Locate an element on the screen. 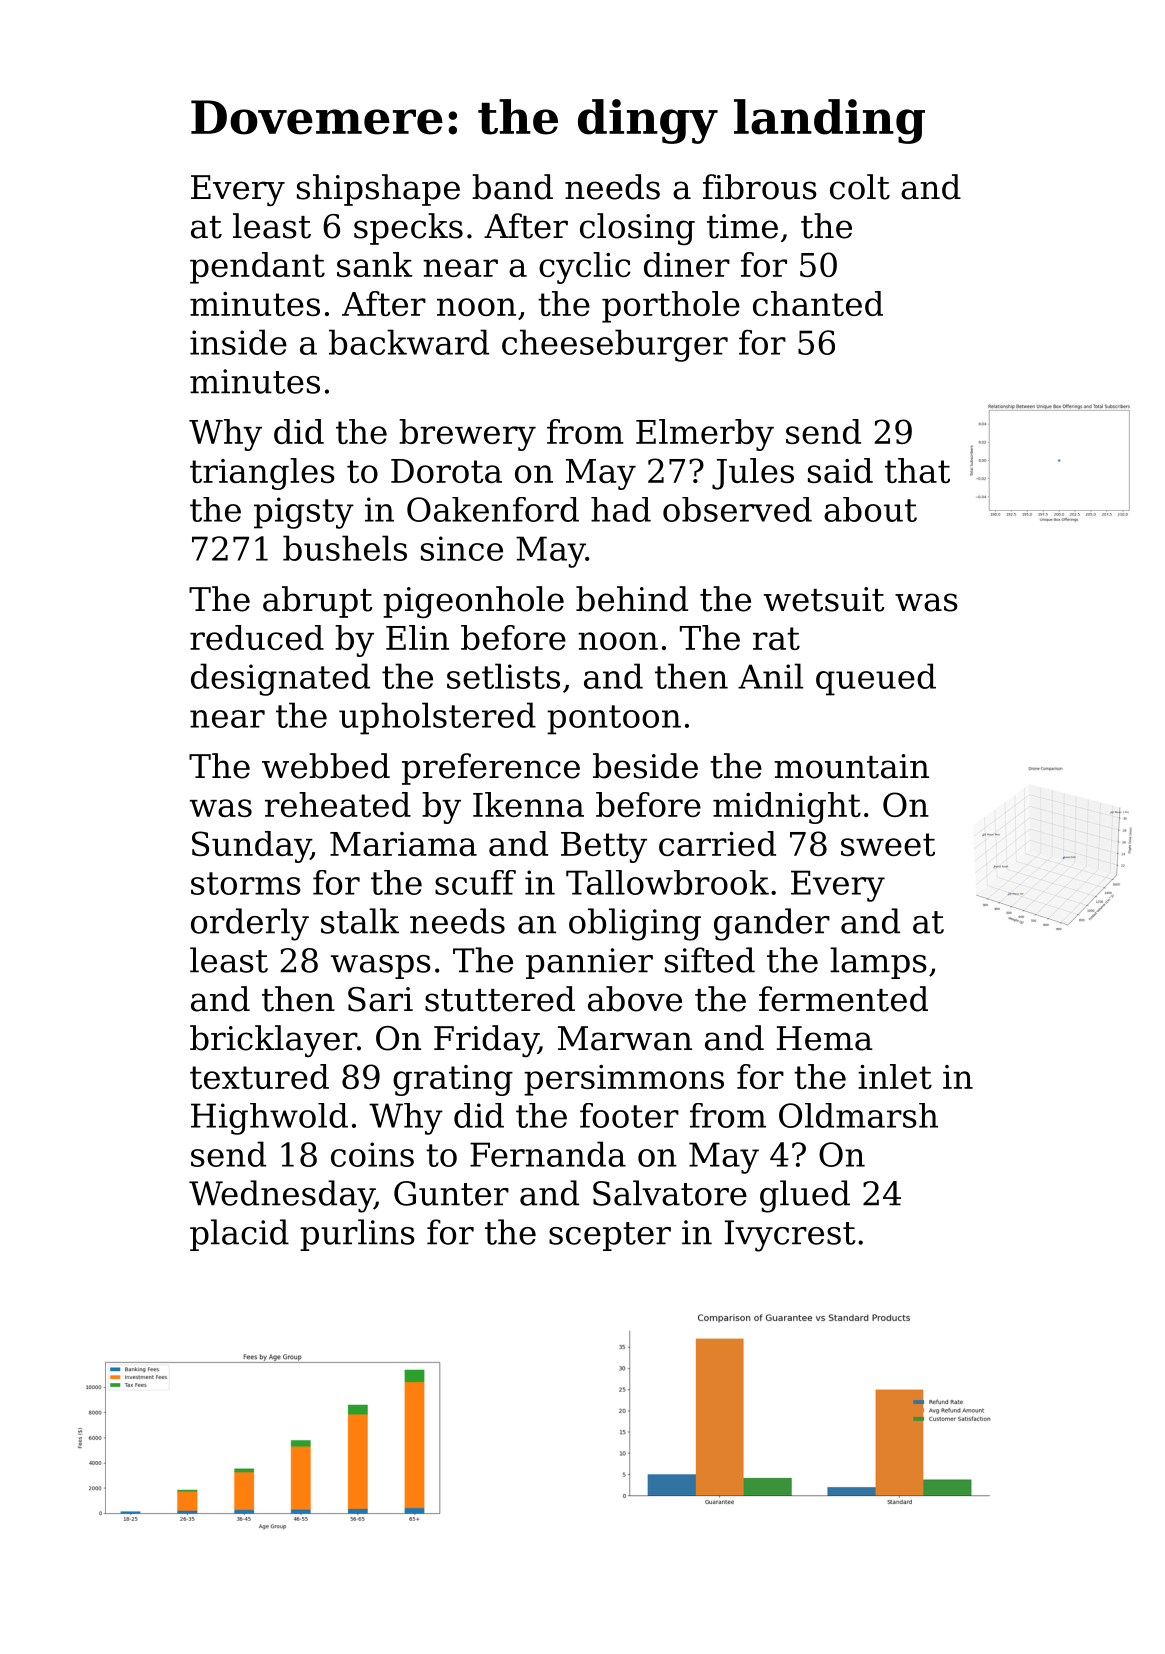  glued is located at coordinates (805, 1196).
